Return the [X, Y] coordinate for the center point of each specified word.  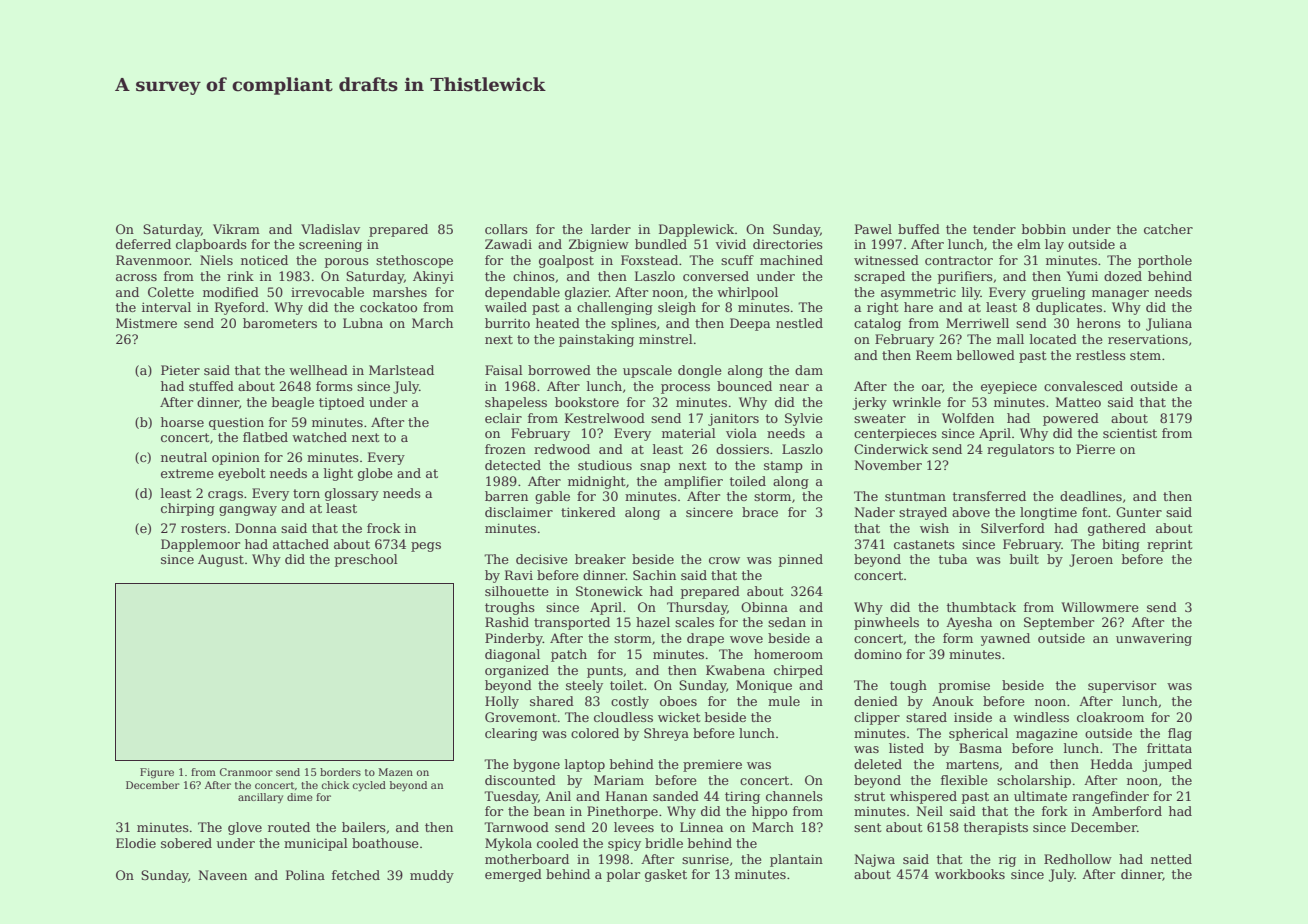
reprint [1169, 546]
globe [375, 474]
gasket [666, 875]
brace [760, 512]
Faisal [504, 370]
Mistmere [146, 323]
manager [1120, 295]
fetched [356, 875]
